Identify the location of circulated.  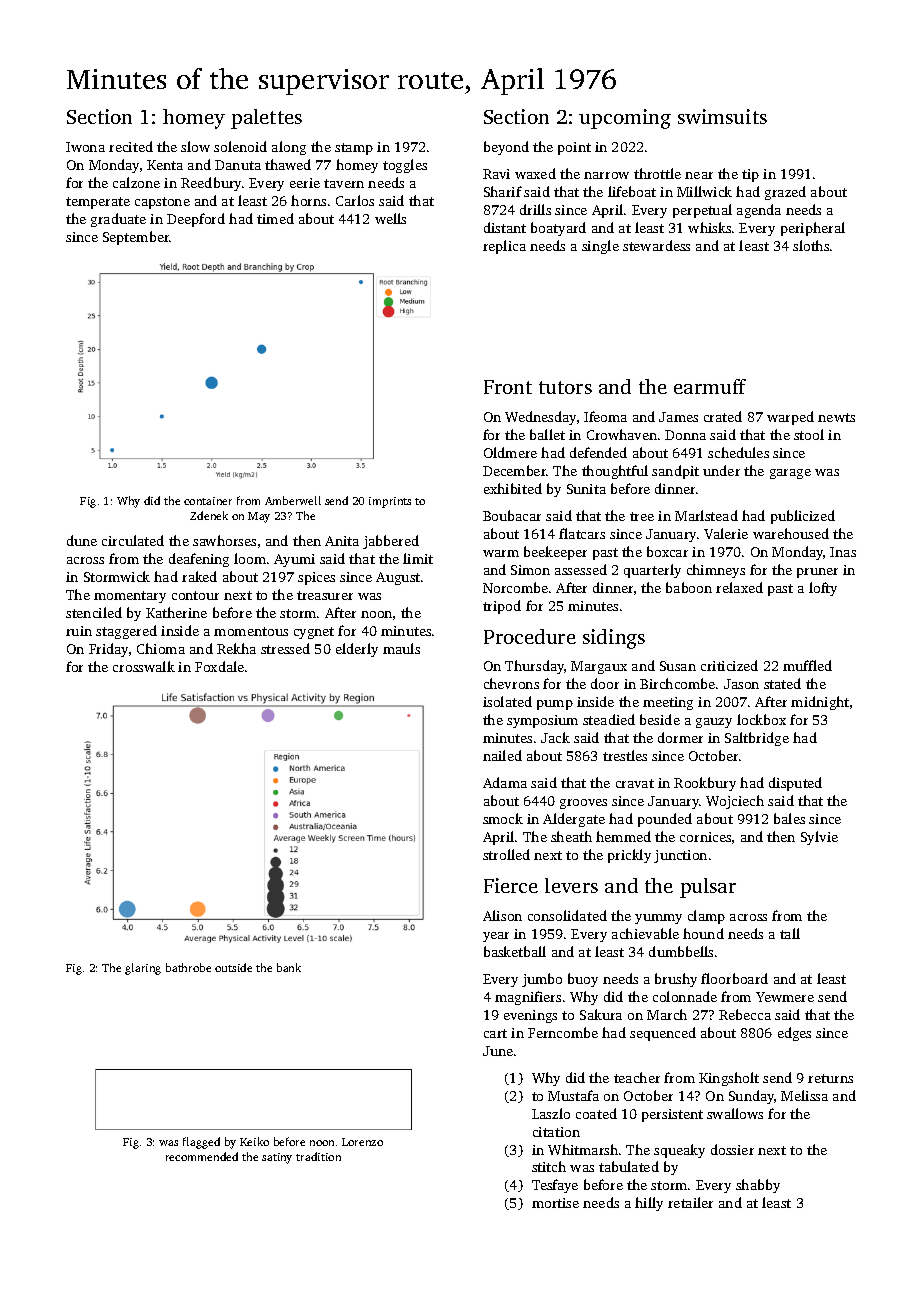
(133, 540).
